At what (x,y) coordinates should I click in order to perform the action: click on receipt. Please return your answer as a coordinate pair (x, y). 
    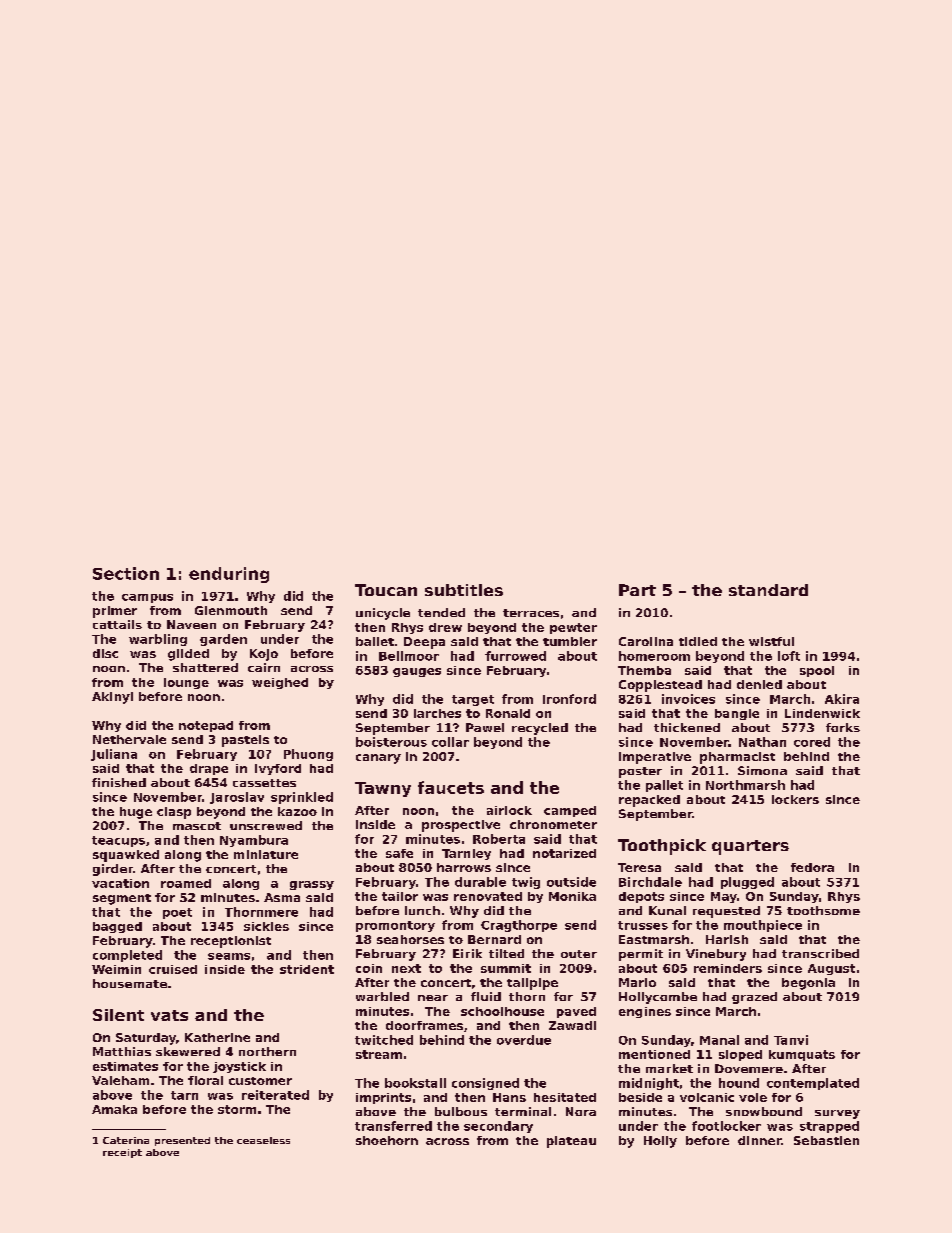
    Looking at the image, I should click on (122, 1153).
